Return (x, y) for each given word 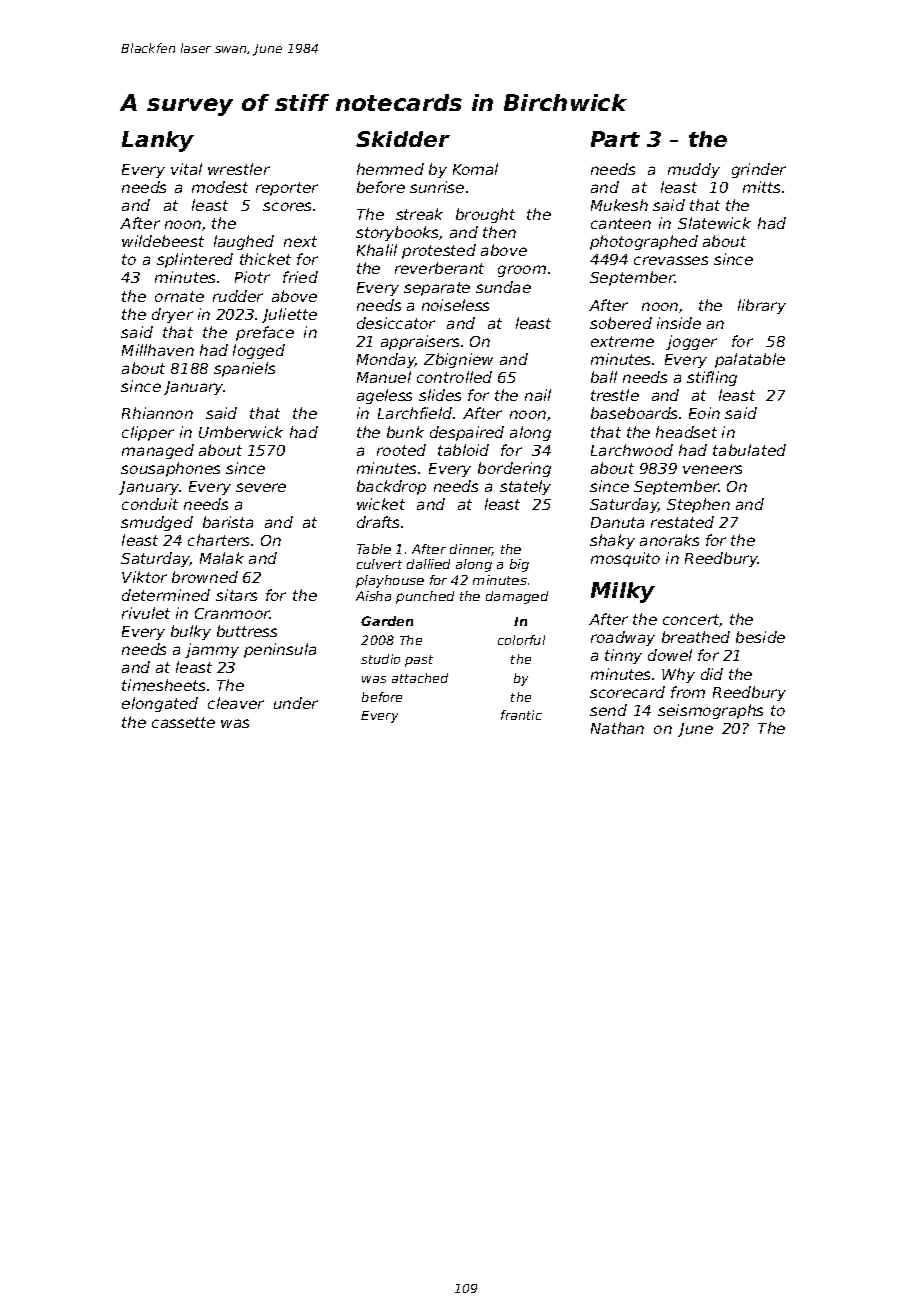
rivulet (146, 613)
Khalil (377, 250)
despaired (467, 433)
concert (691, 620)
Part (615, 139)
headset (686, 432)
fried (300, 277)
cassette (183, 722)
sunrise (437, 187)
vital (186, 169)
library (762, 306)
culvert (379, 564)
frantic (521, 715)
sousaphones (170, 469)
